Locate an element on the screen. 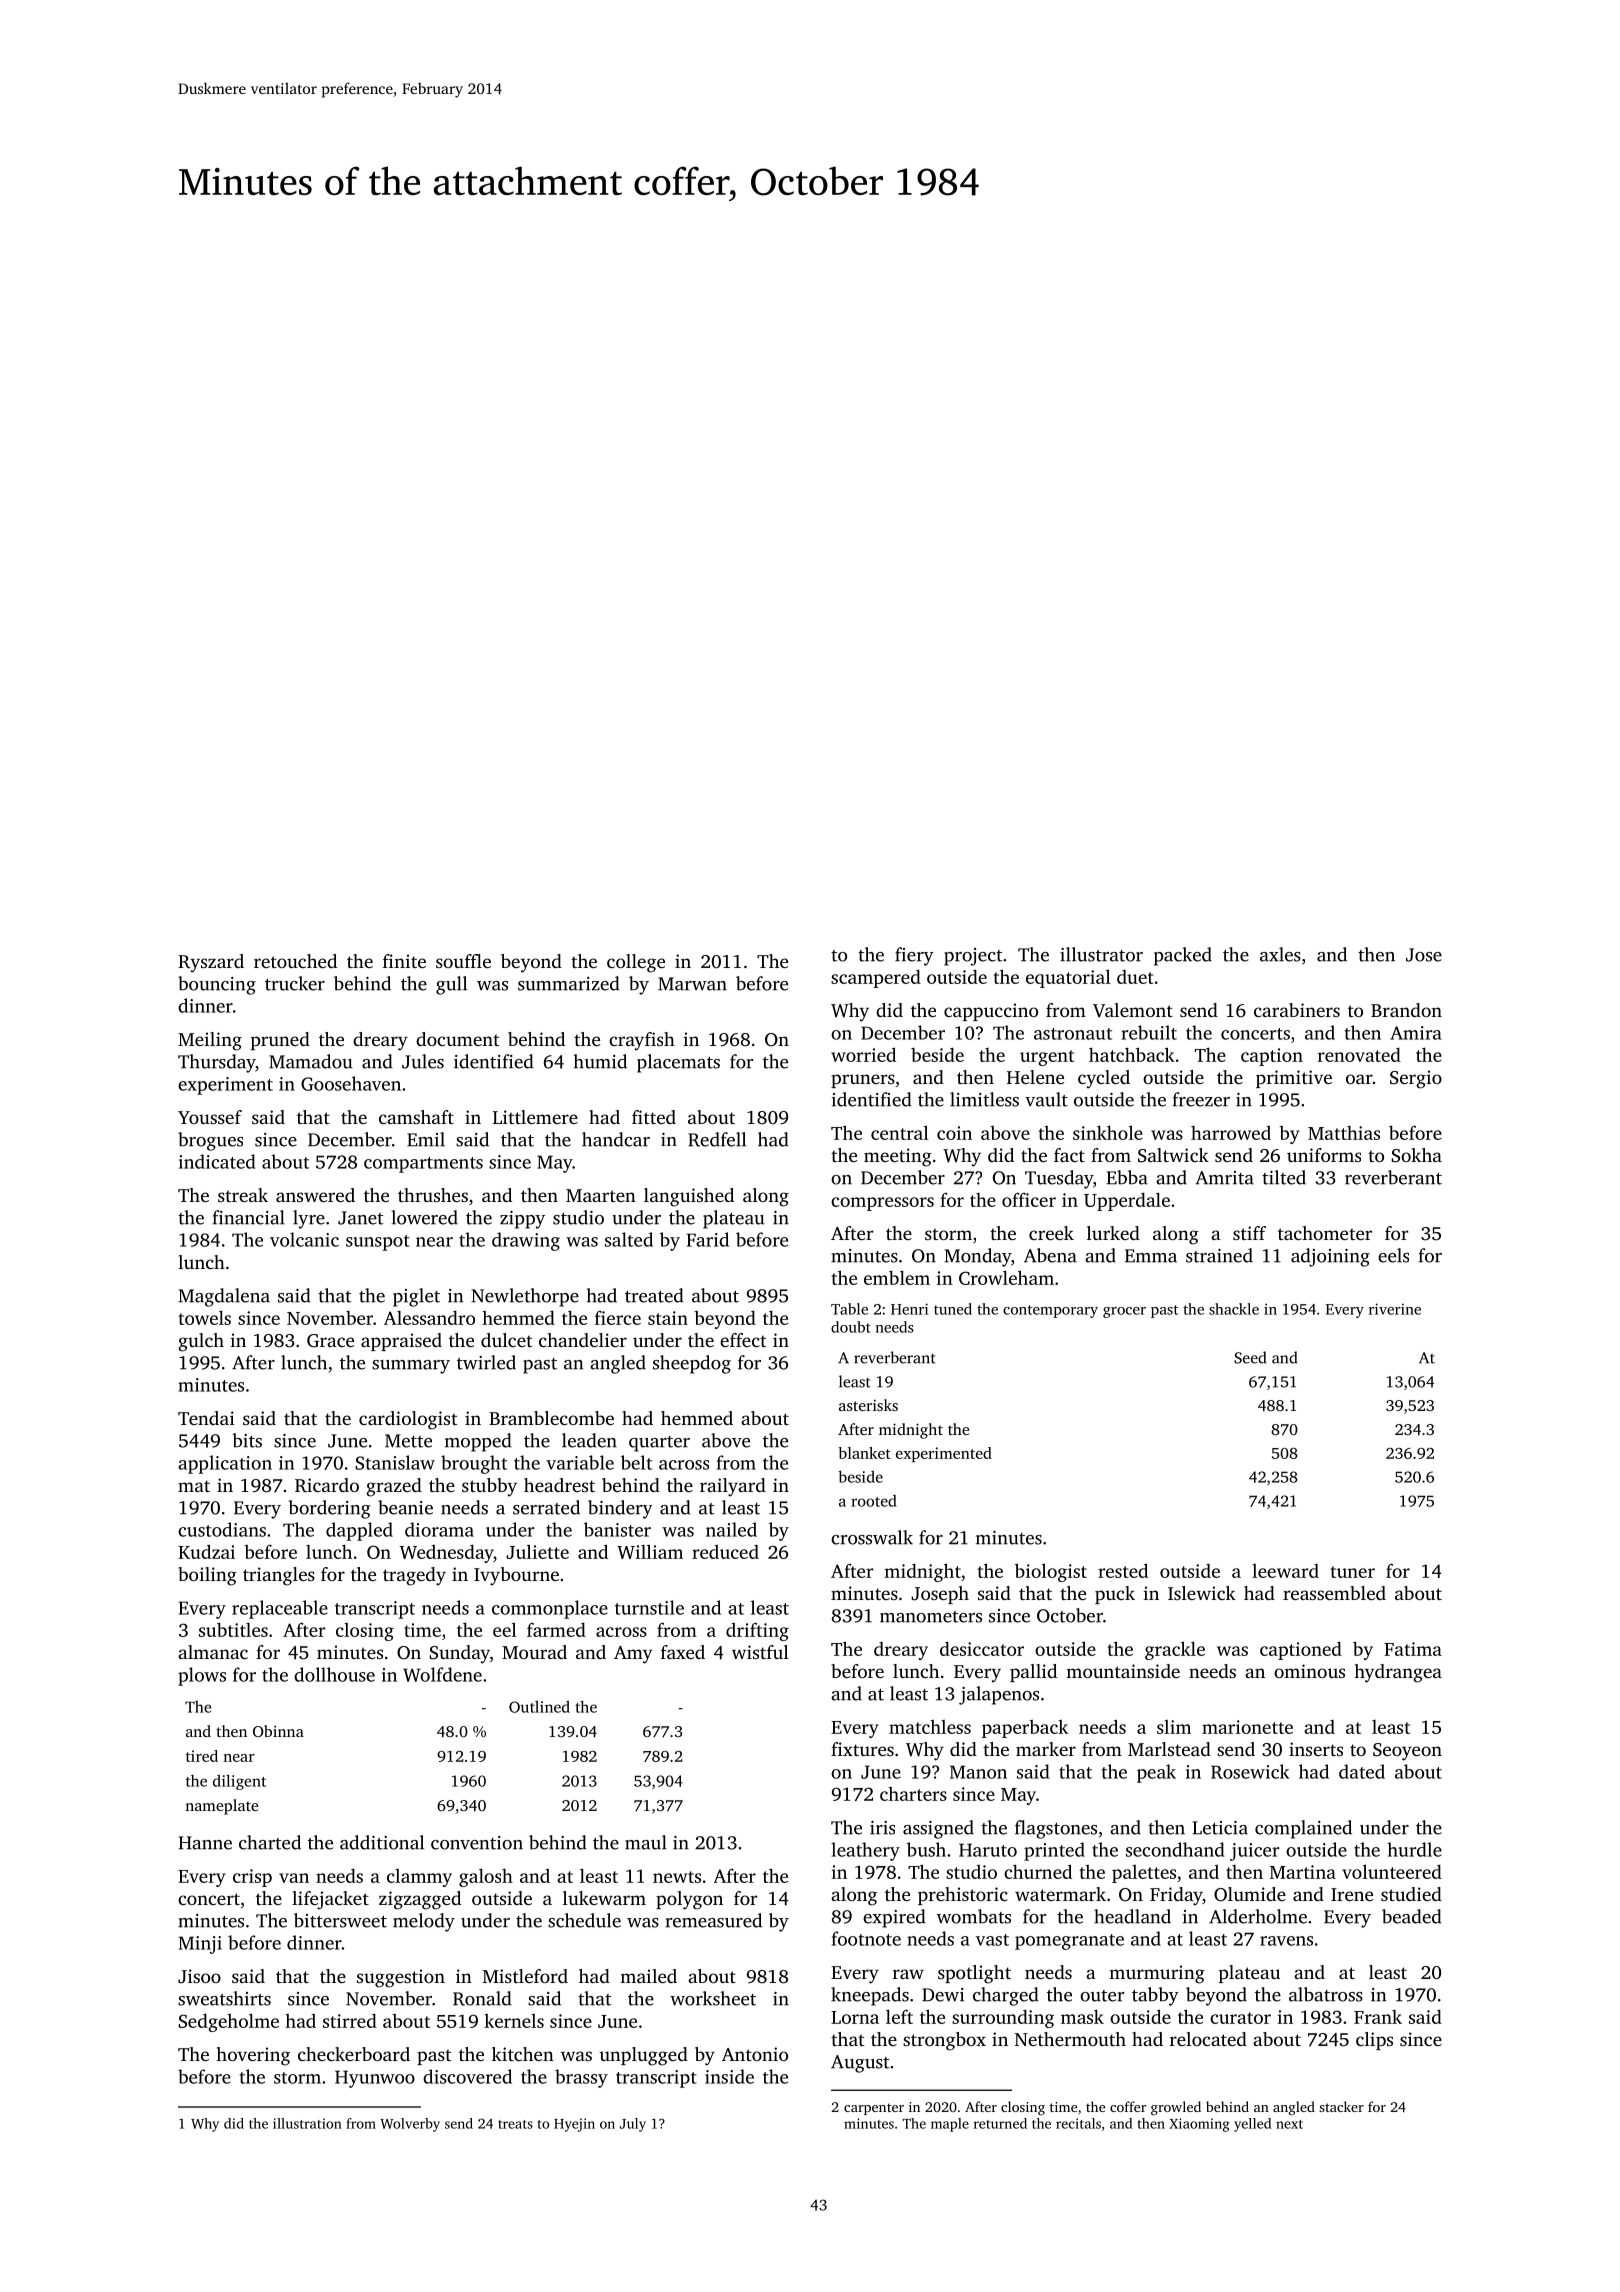 The image size is (1620, 2292). asterisks is located at coordinates (868, 1405).
